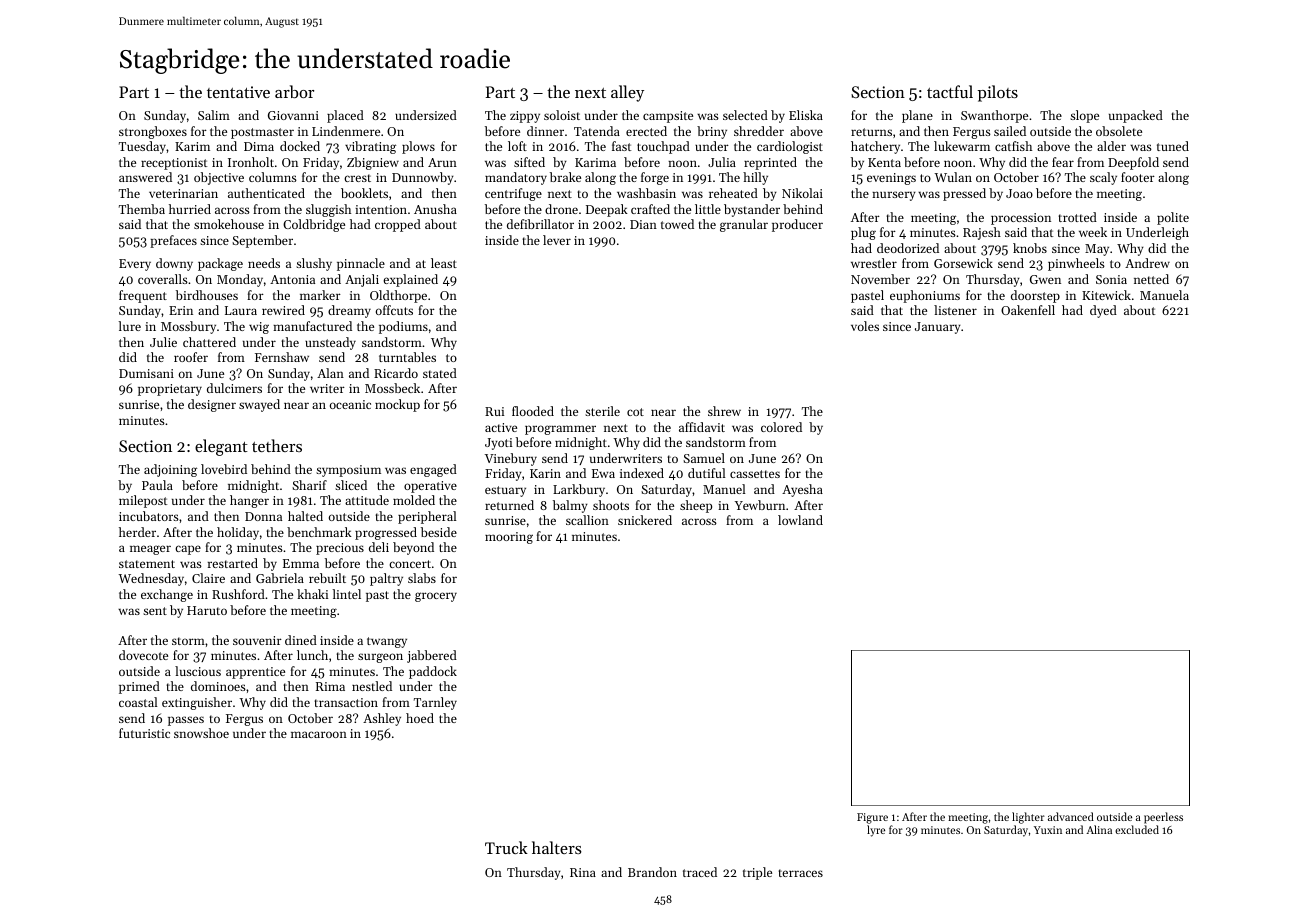 The image size is (1308, 924). Describe the element at coordinates (432, 656) in the screenshot. I see `jabbered` at that location.
